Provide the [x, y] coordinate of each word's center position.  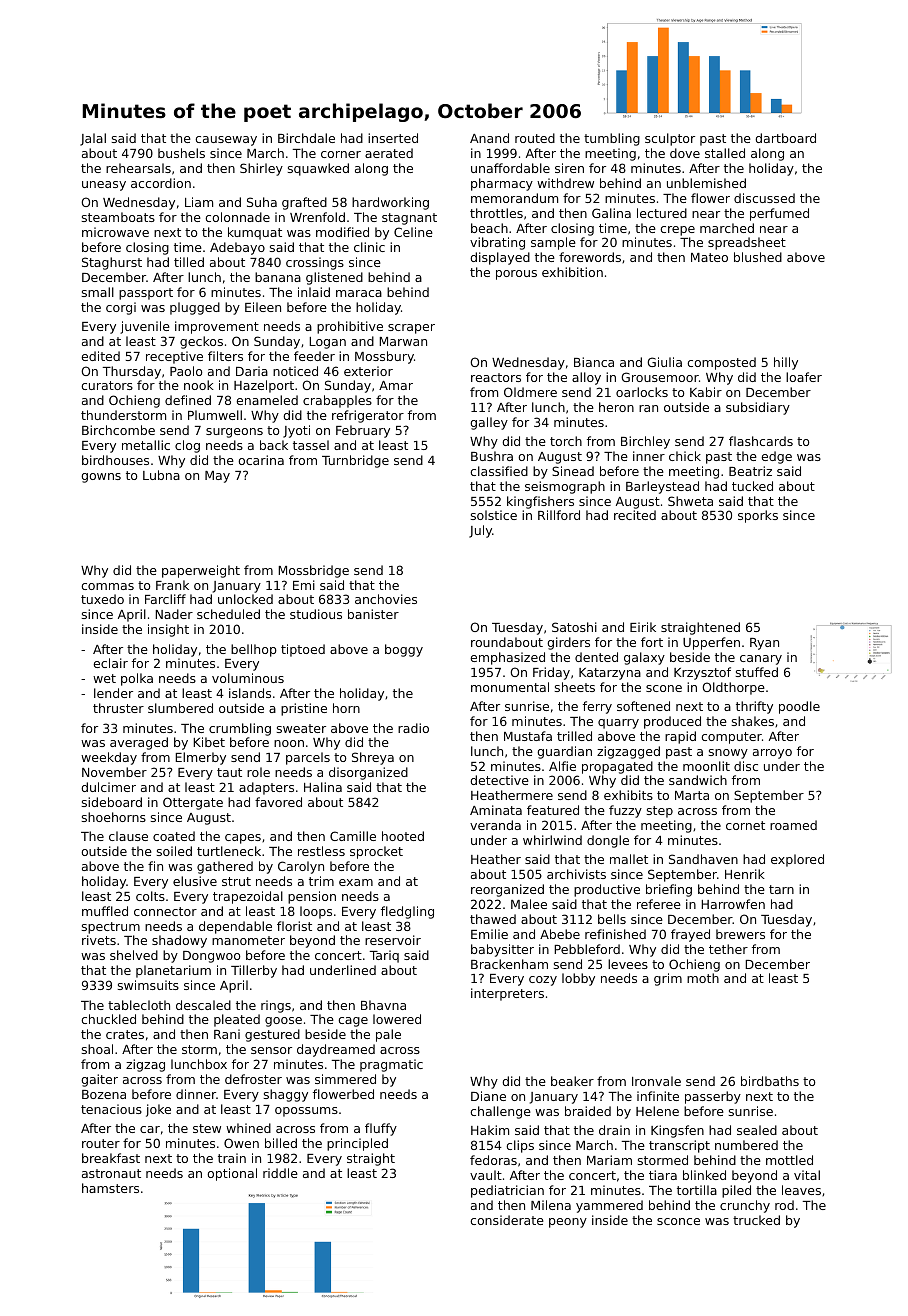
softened [643, 706]
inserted [393, 138]
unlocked [245, 599]
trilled [574, 736]
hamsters [110, 1188]
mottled [789, 1160]
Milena [551, 1205]
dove [685, 153]
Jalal [93, 139]
